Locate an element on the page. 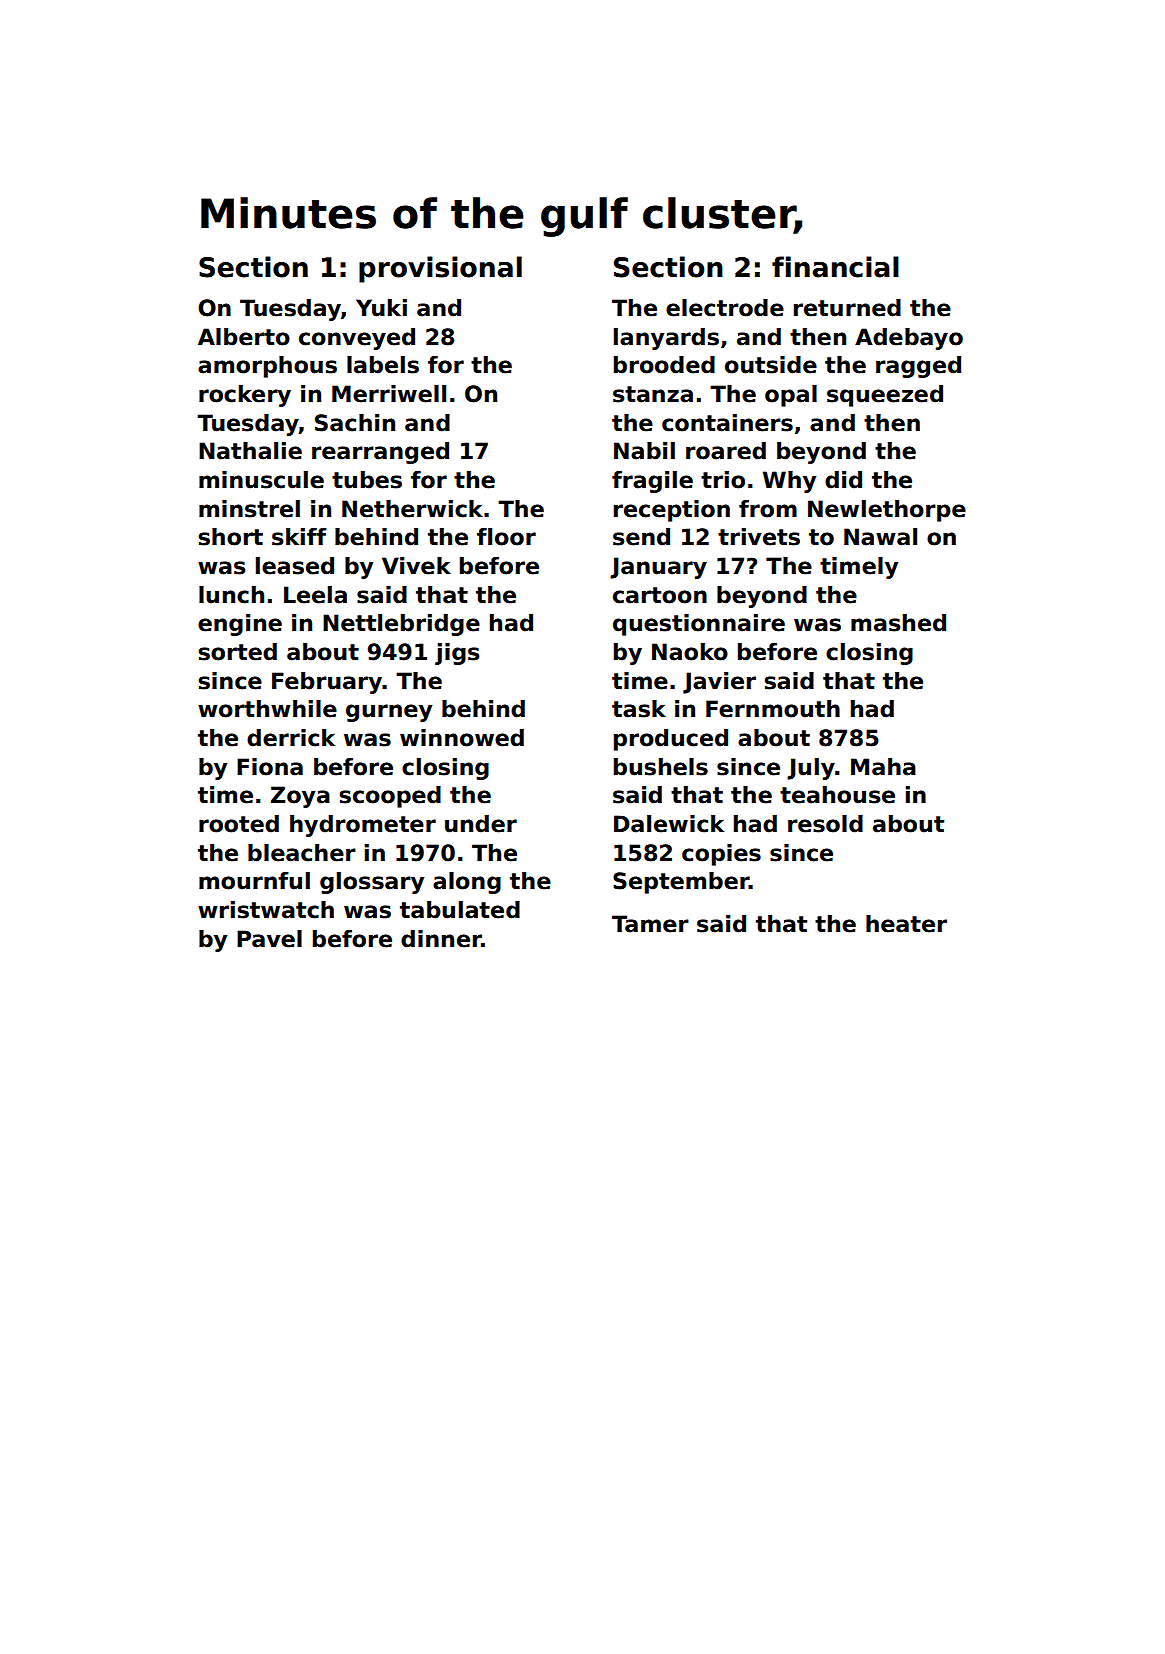  floor is located at coordinates (506, 537).
